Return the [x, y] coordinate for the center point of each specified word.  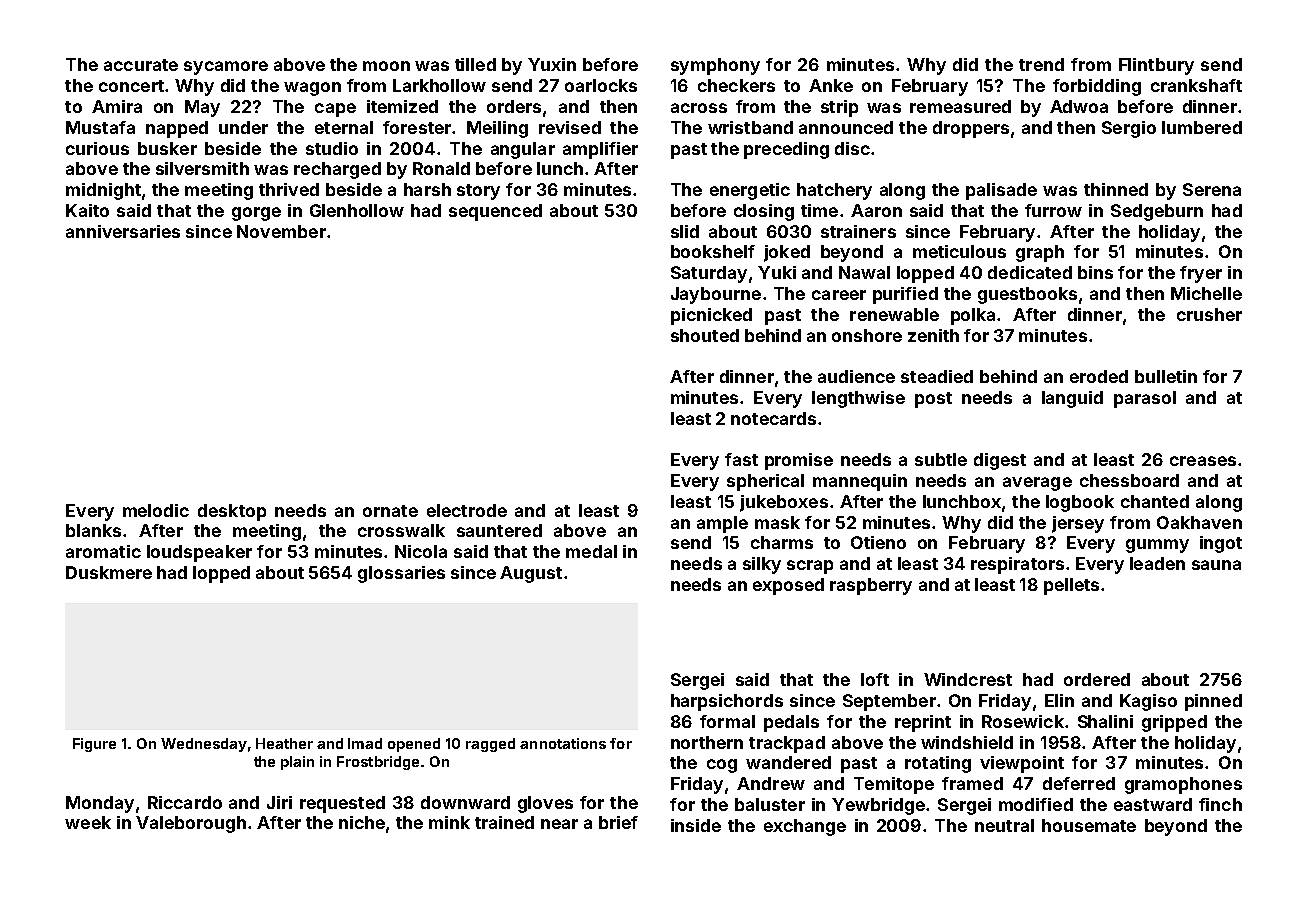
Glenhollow [357, 210]
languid [1072, 399]
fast [741, 459]
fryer [1201, 274]
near [559, 824]
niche [362, 822]
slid [685, 231]
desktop [232, 512]
